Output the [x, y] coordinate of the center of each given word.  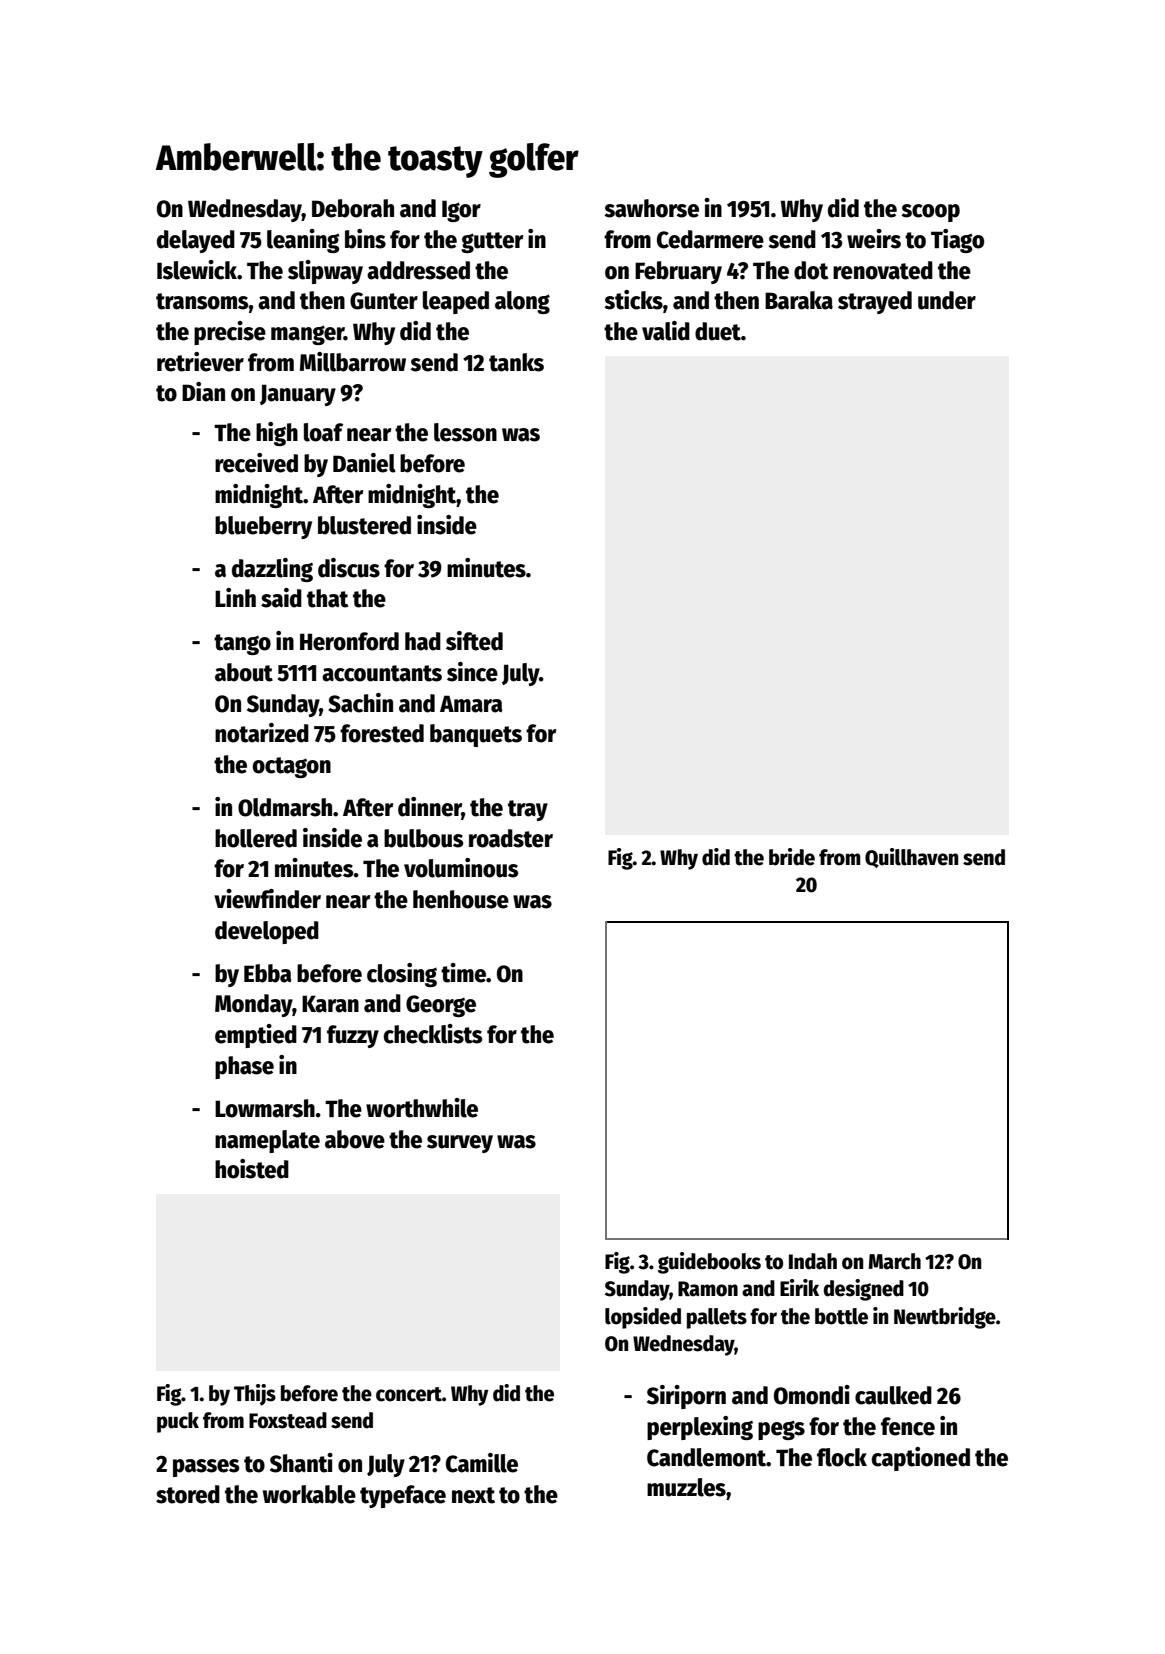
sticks [633, 300]
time [463, 973]
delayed [196, 241]
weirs [874, 239]
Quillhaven [911, 858]
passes [206, 1468]
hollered [256, 838]
